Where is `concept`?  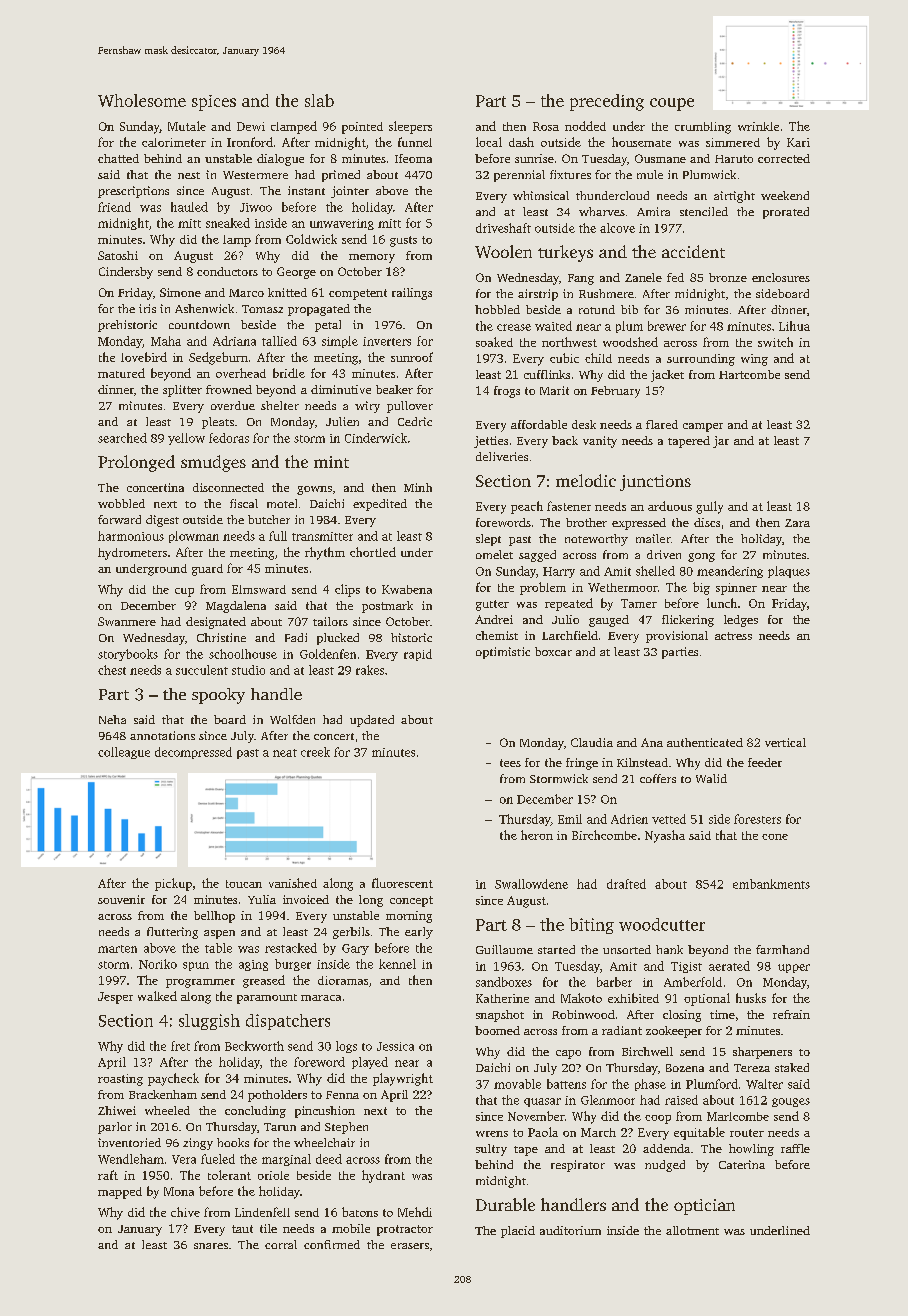
concept is located at coordinates (411, 901).
